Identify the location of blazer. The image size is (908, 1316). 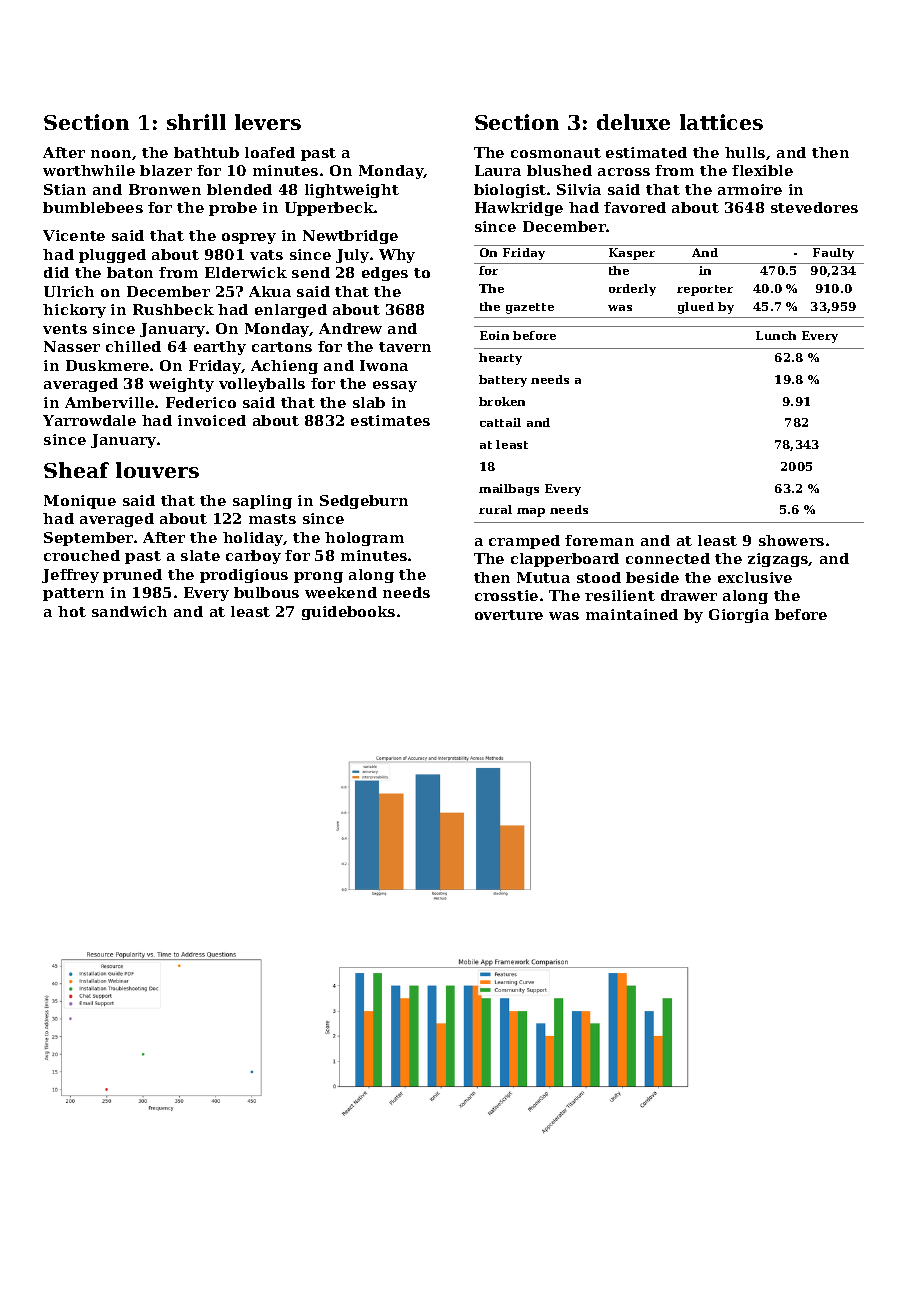
(166, 170).
